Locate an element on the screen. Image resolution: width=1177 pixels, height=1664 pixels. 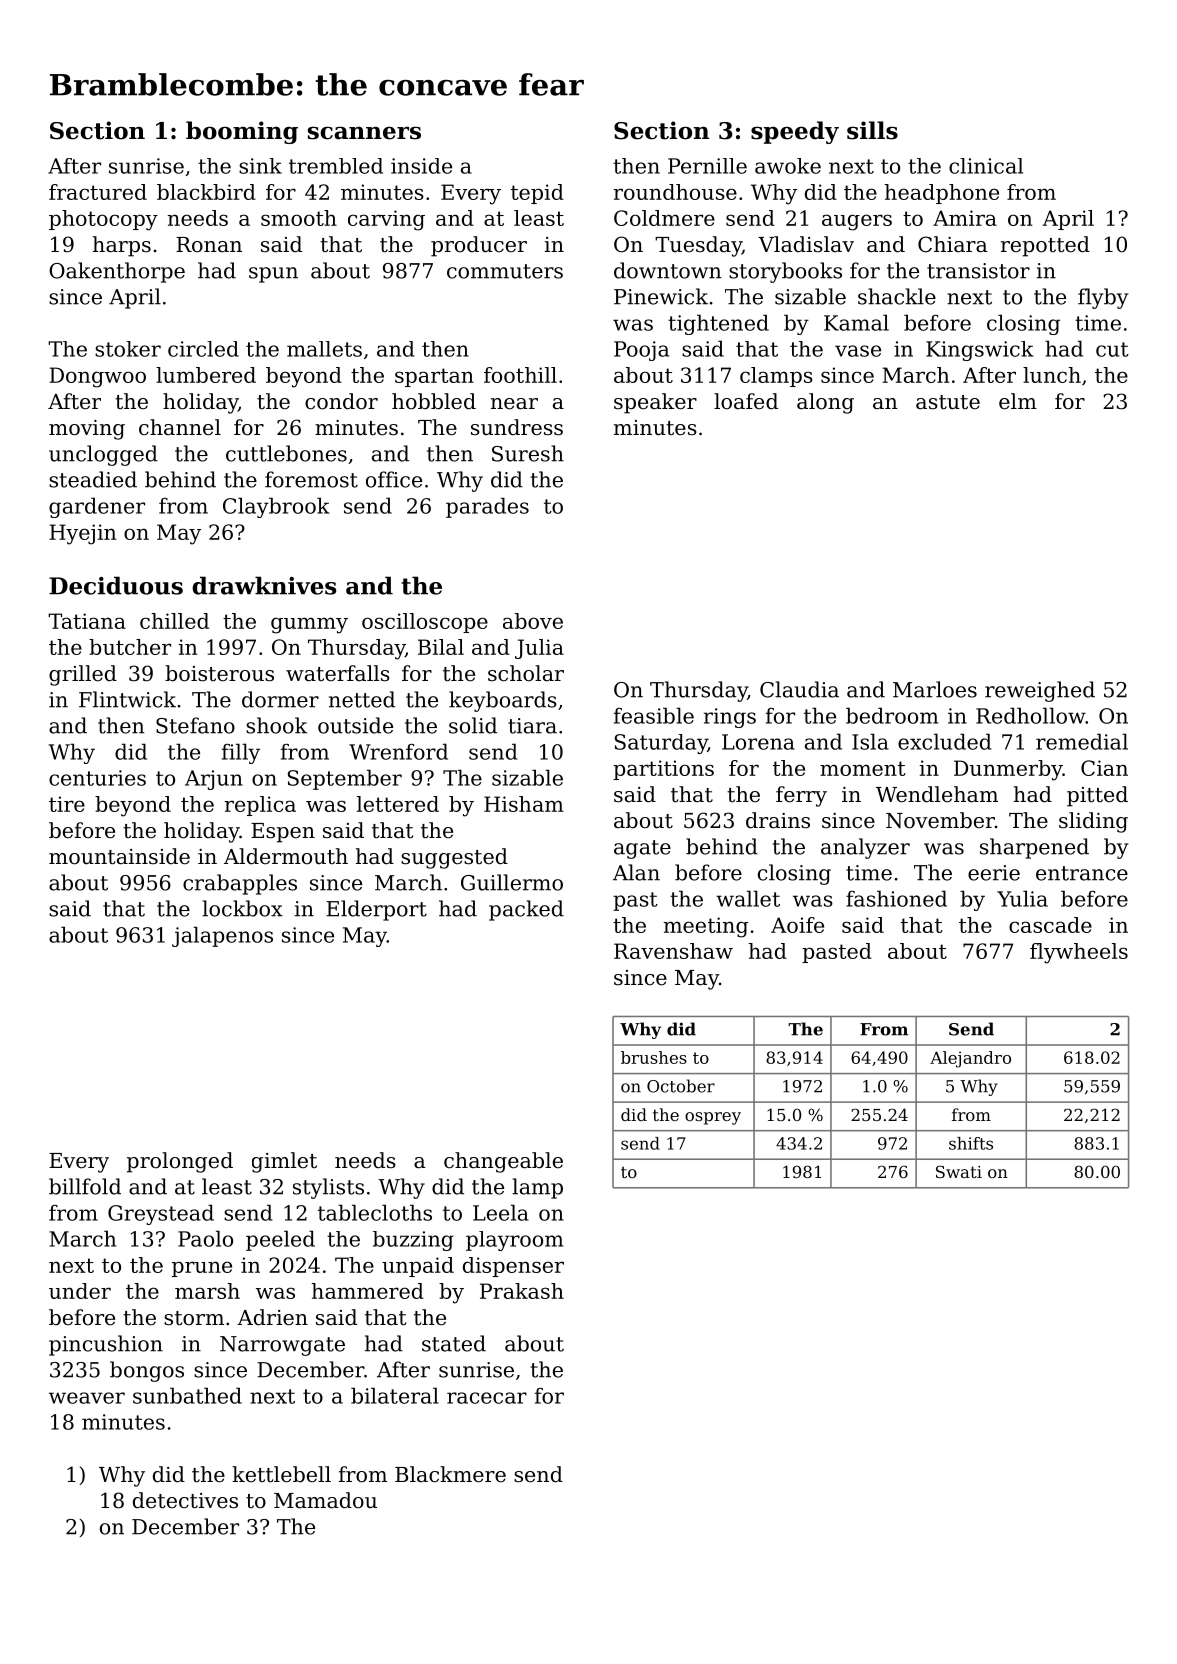
racecar is located at coordinates (487, 1398).
